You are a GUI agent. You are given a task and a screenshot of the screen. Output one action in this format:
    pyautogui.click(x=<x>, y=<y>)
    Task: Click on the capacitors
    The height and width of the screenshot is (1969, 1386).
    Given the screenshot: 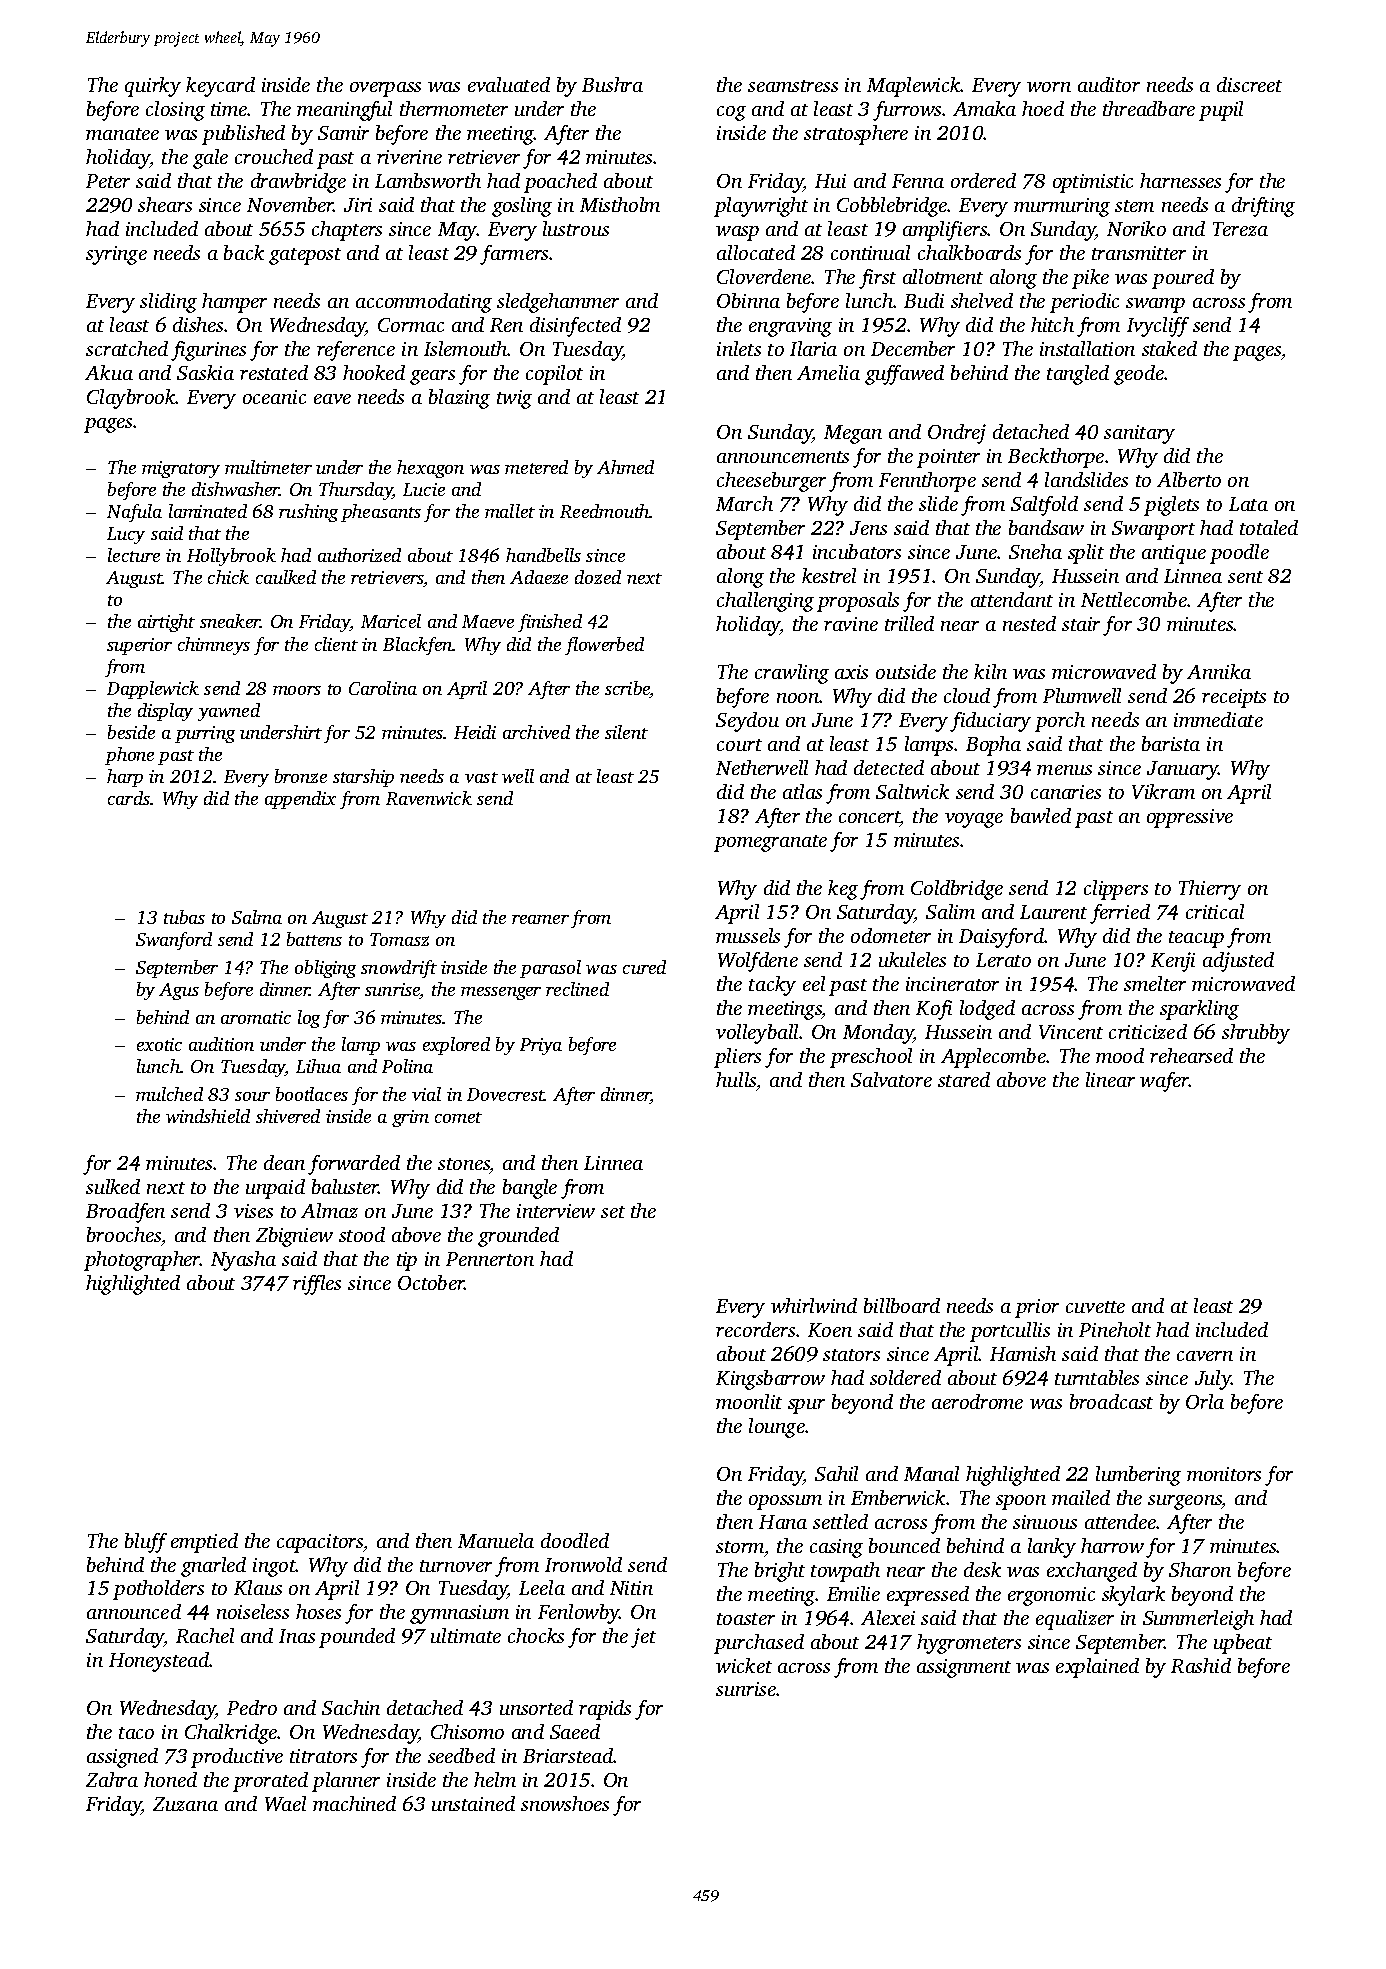 What is the action you would take?
    pyautogui.click(x=320, y=1543)
